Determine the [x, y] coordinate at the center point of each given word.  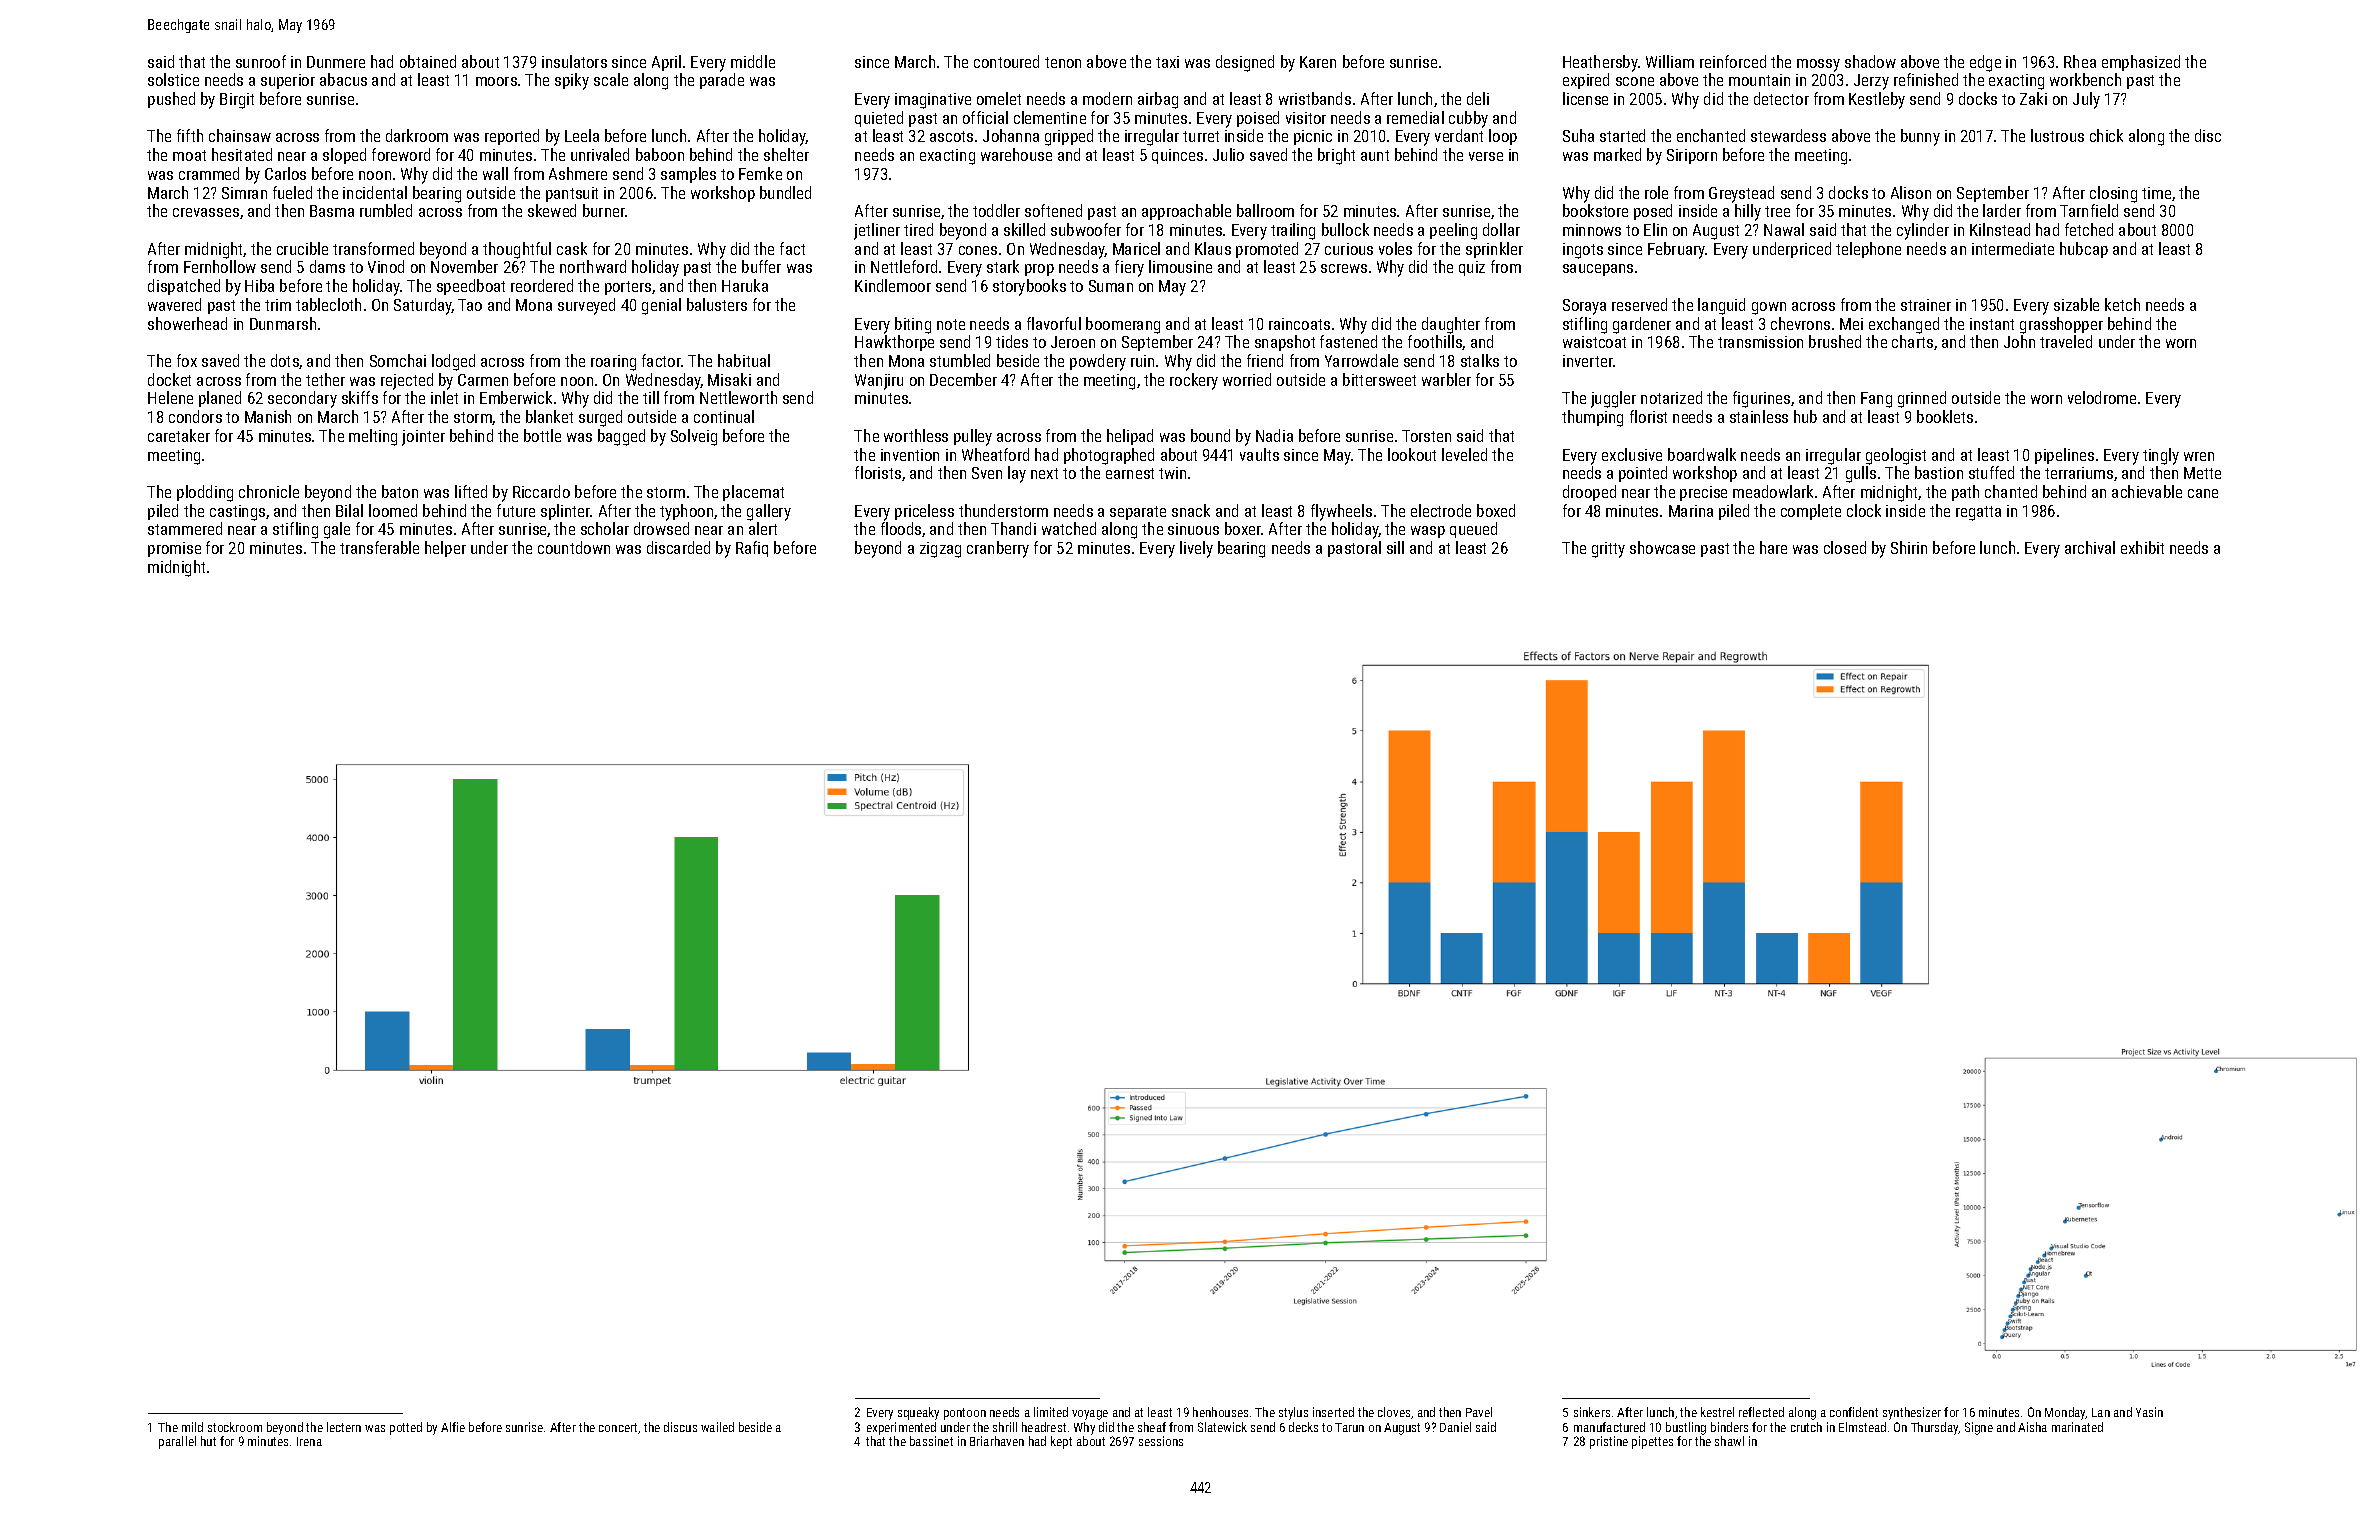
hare [1773, 547]
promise [174, 549]
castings [237, 513]
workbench [2085, 79]
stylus [1293, 1413]
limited [1051, 1412]
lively [1196, 549]
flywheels [1341, 512]
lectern [344, 1427]
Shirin [1909, 547]
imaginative [933, 101]
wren [2199, 456]
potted [406, 1428]
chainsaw [240, 135]
